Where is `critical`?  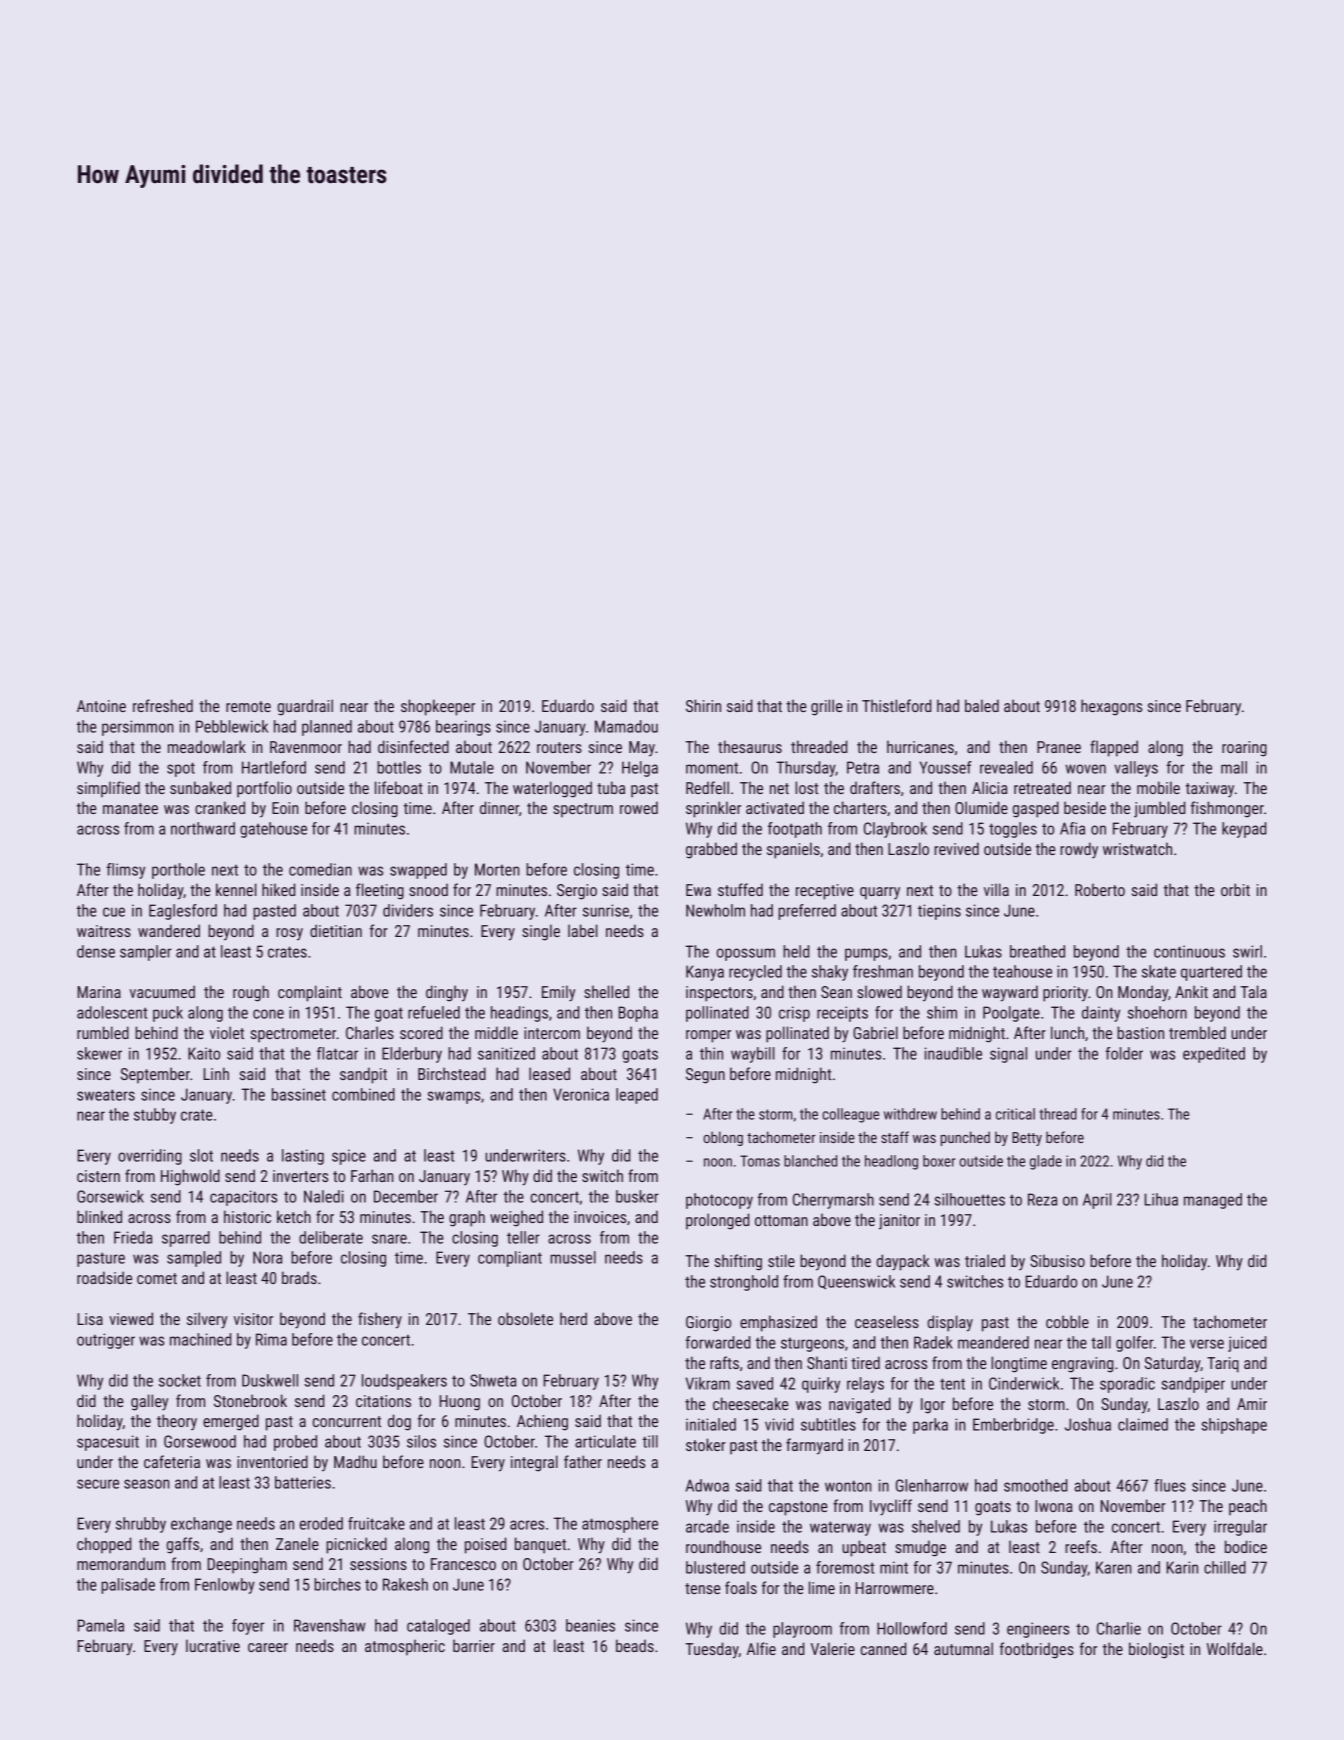
critical is located at coordinates (1015, 1114).
